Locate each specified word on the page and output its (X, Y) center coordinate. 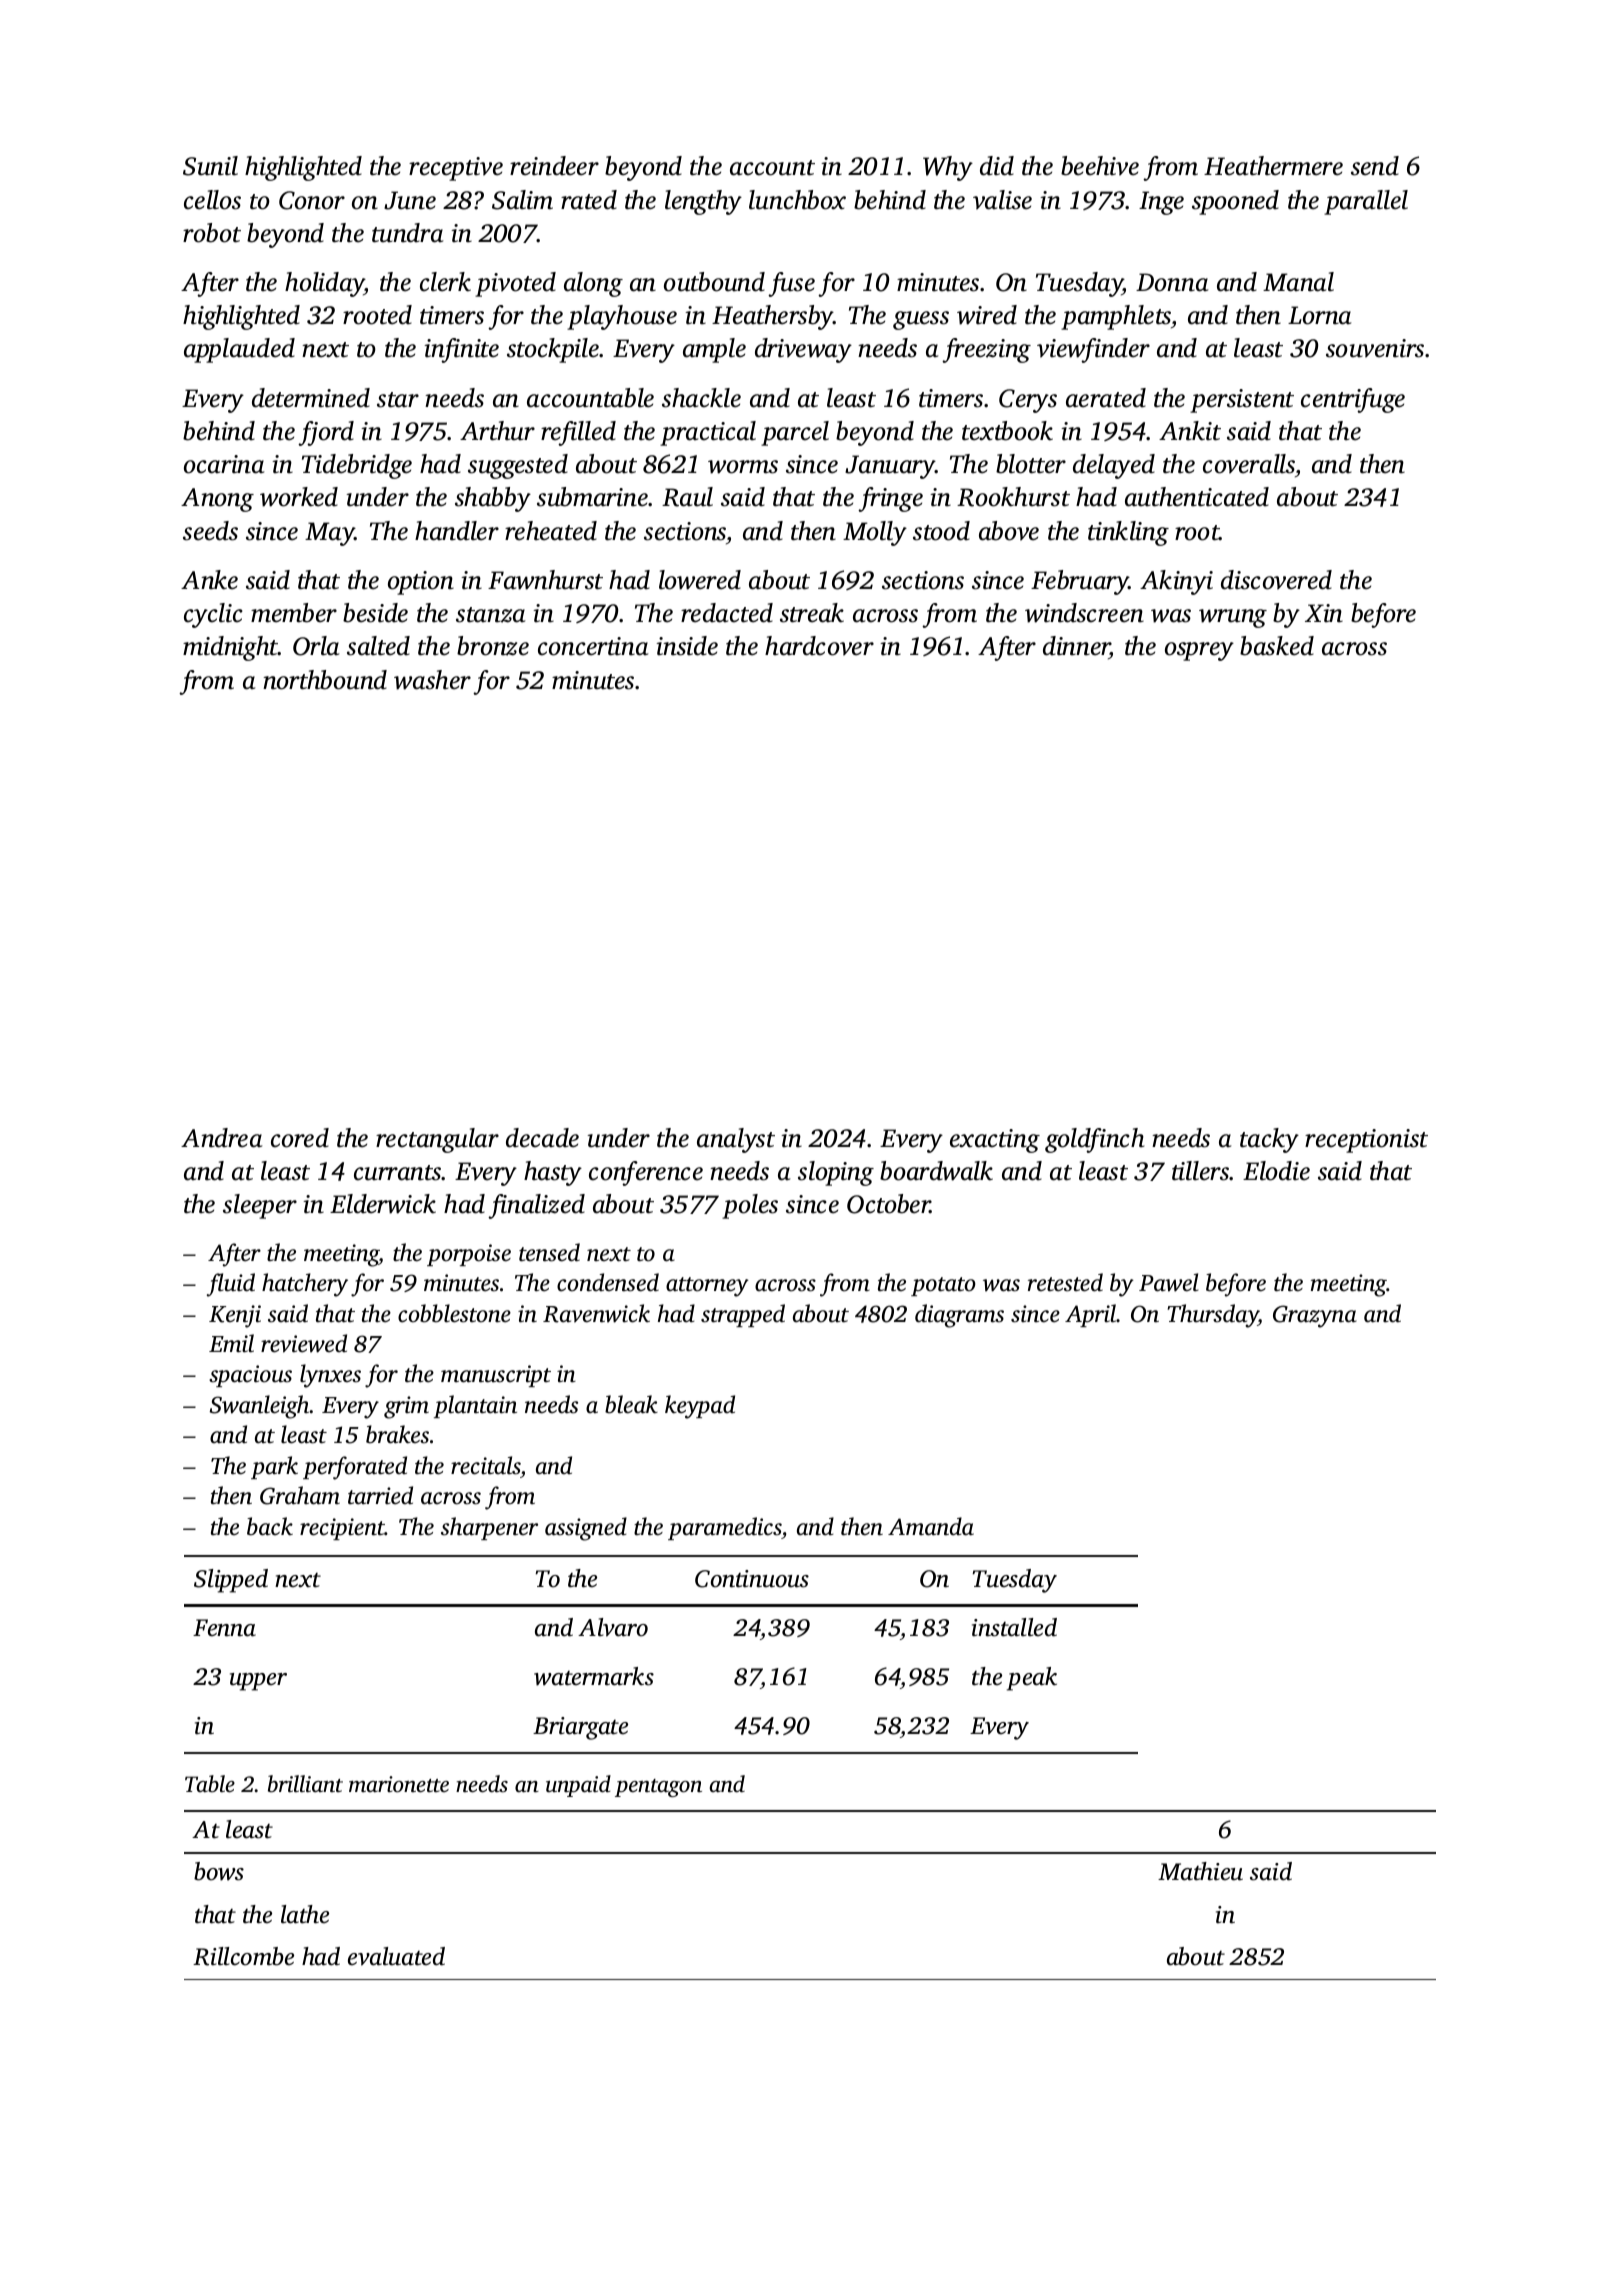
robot (212, 233)
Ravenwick (596, 1313)
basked (1277, 646)
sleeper (260, 1206)
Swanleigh (260, 1407)
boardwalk (936, 1171)
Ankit (1190, 431)
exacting (995, 1141)
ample (714, 350)
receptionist (1366, 1141)
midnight (230, 648)
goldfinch (1094, 1140)
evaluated (396, 1956)
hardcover (819, 646)
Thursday (1212, 1316)
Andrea (221, 1138)
